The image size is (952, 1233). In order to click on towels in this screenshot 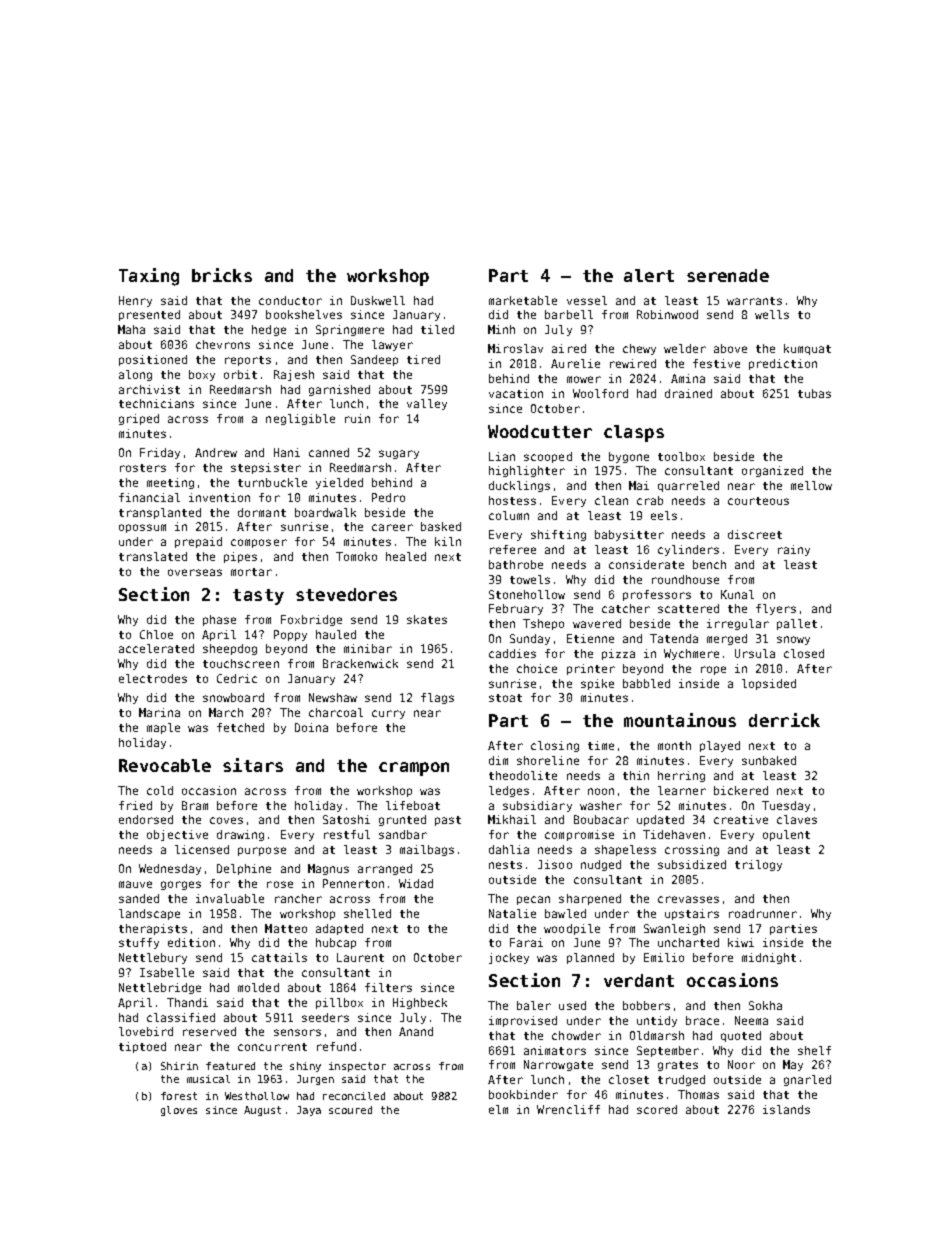, I will do `click(530, 579)`.
